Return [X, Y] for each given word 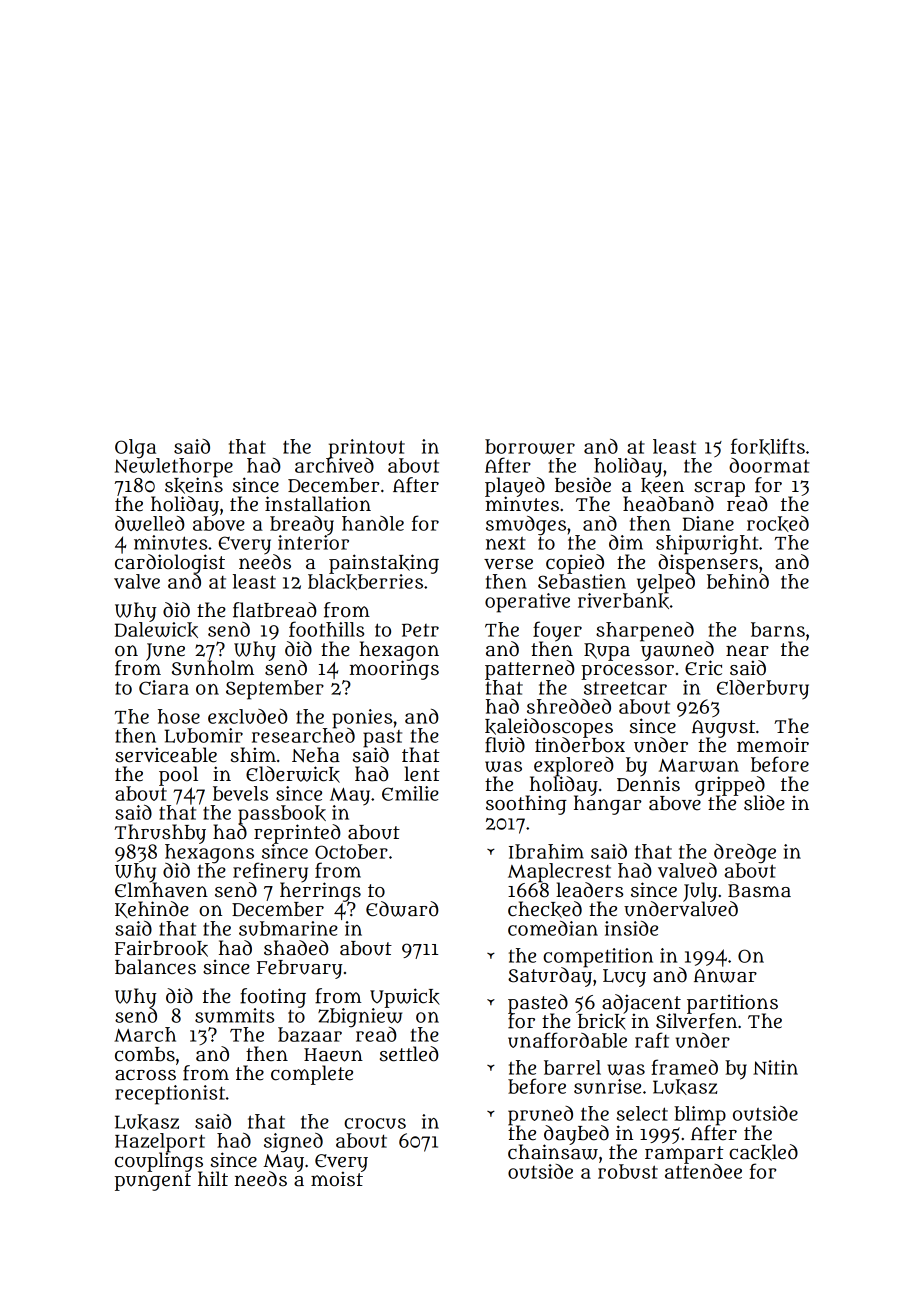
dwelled [150, 523]
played [515, 487]
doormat [769, 465]
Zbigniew [360, 1017]
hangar [608, 805]
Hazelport [160, 1142]
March [145, 1034]
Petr [420, 630]
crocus [375, 1123]
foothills [326, 629]
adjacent [641, 1003]
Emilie [410, 793]
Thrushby [160, 834]
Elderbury [763, 690]
